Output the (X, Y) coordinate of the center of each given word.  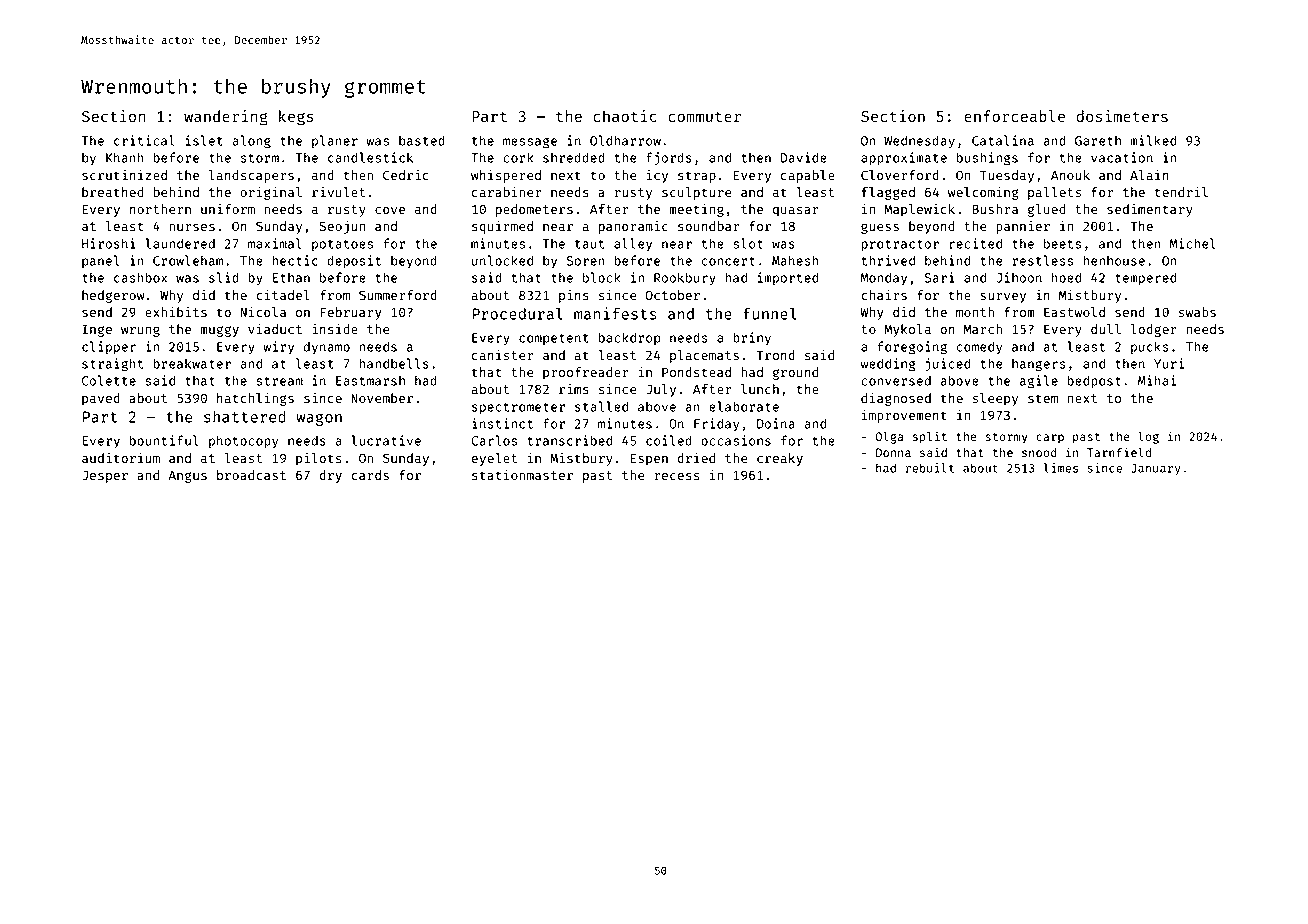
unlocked (502, 260)
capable (808, 176)
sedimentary (1150, 210)
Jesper (105, 476)
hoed (1066, 277)
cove (390, 210)
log (1148, 437)
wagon (319, 419)
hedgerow (113, 296)
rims (574, 389)
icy (657, 176)
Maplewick (919, 210)
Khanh (125, 157)
